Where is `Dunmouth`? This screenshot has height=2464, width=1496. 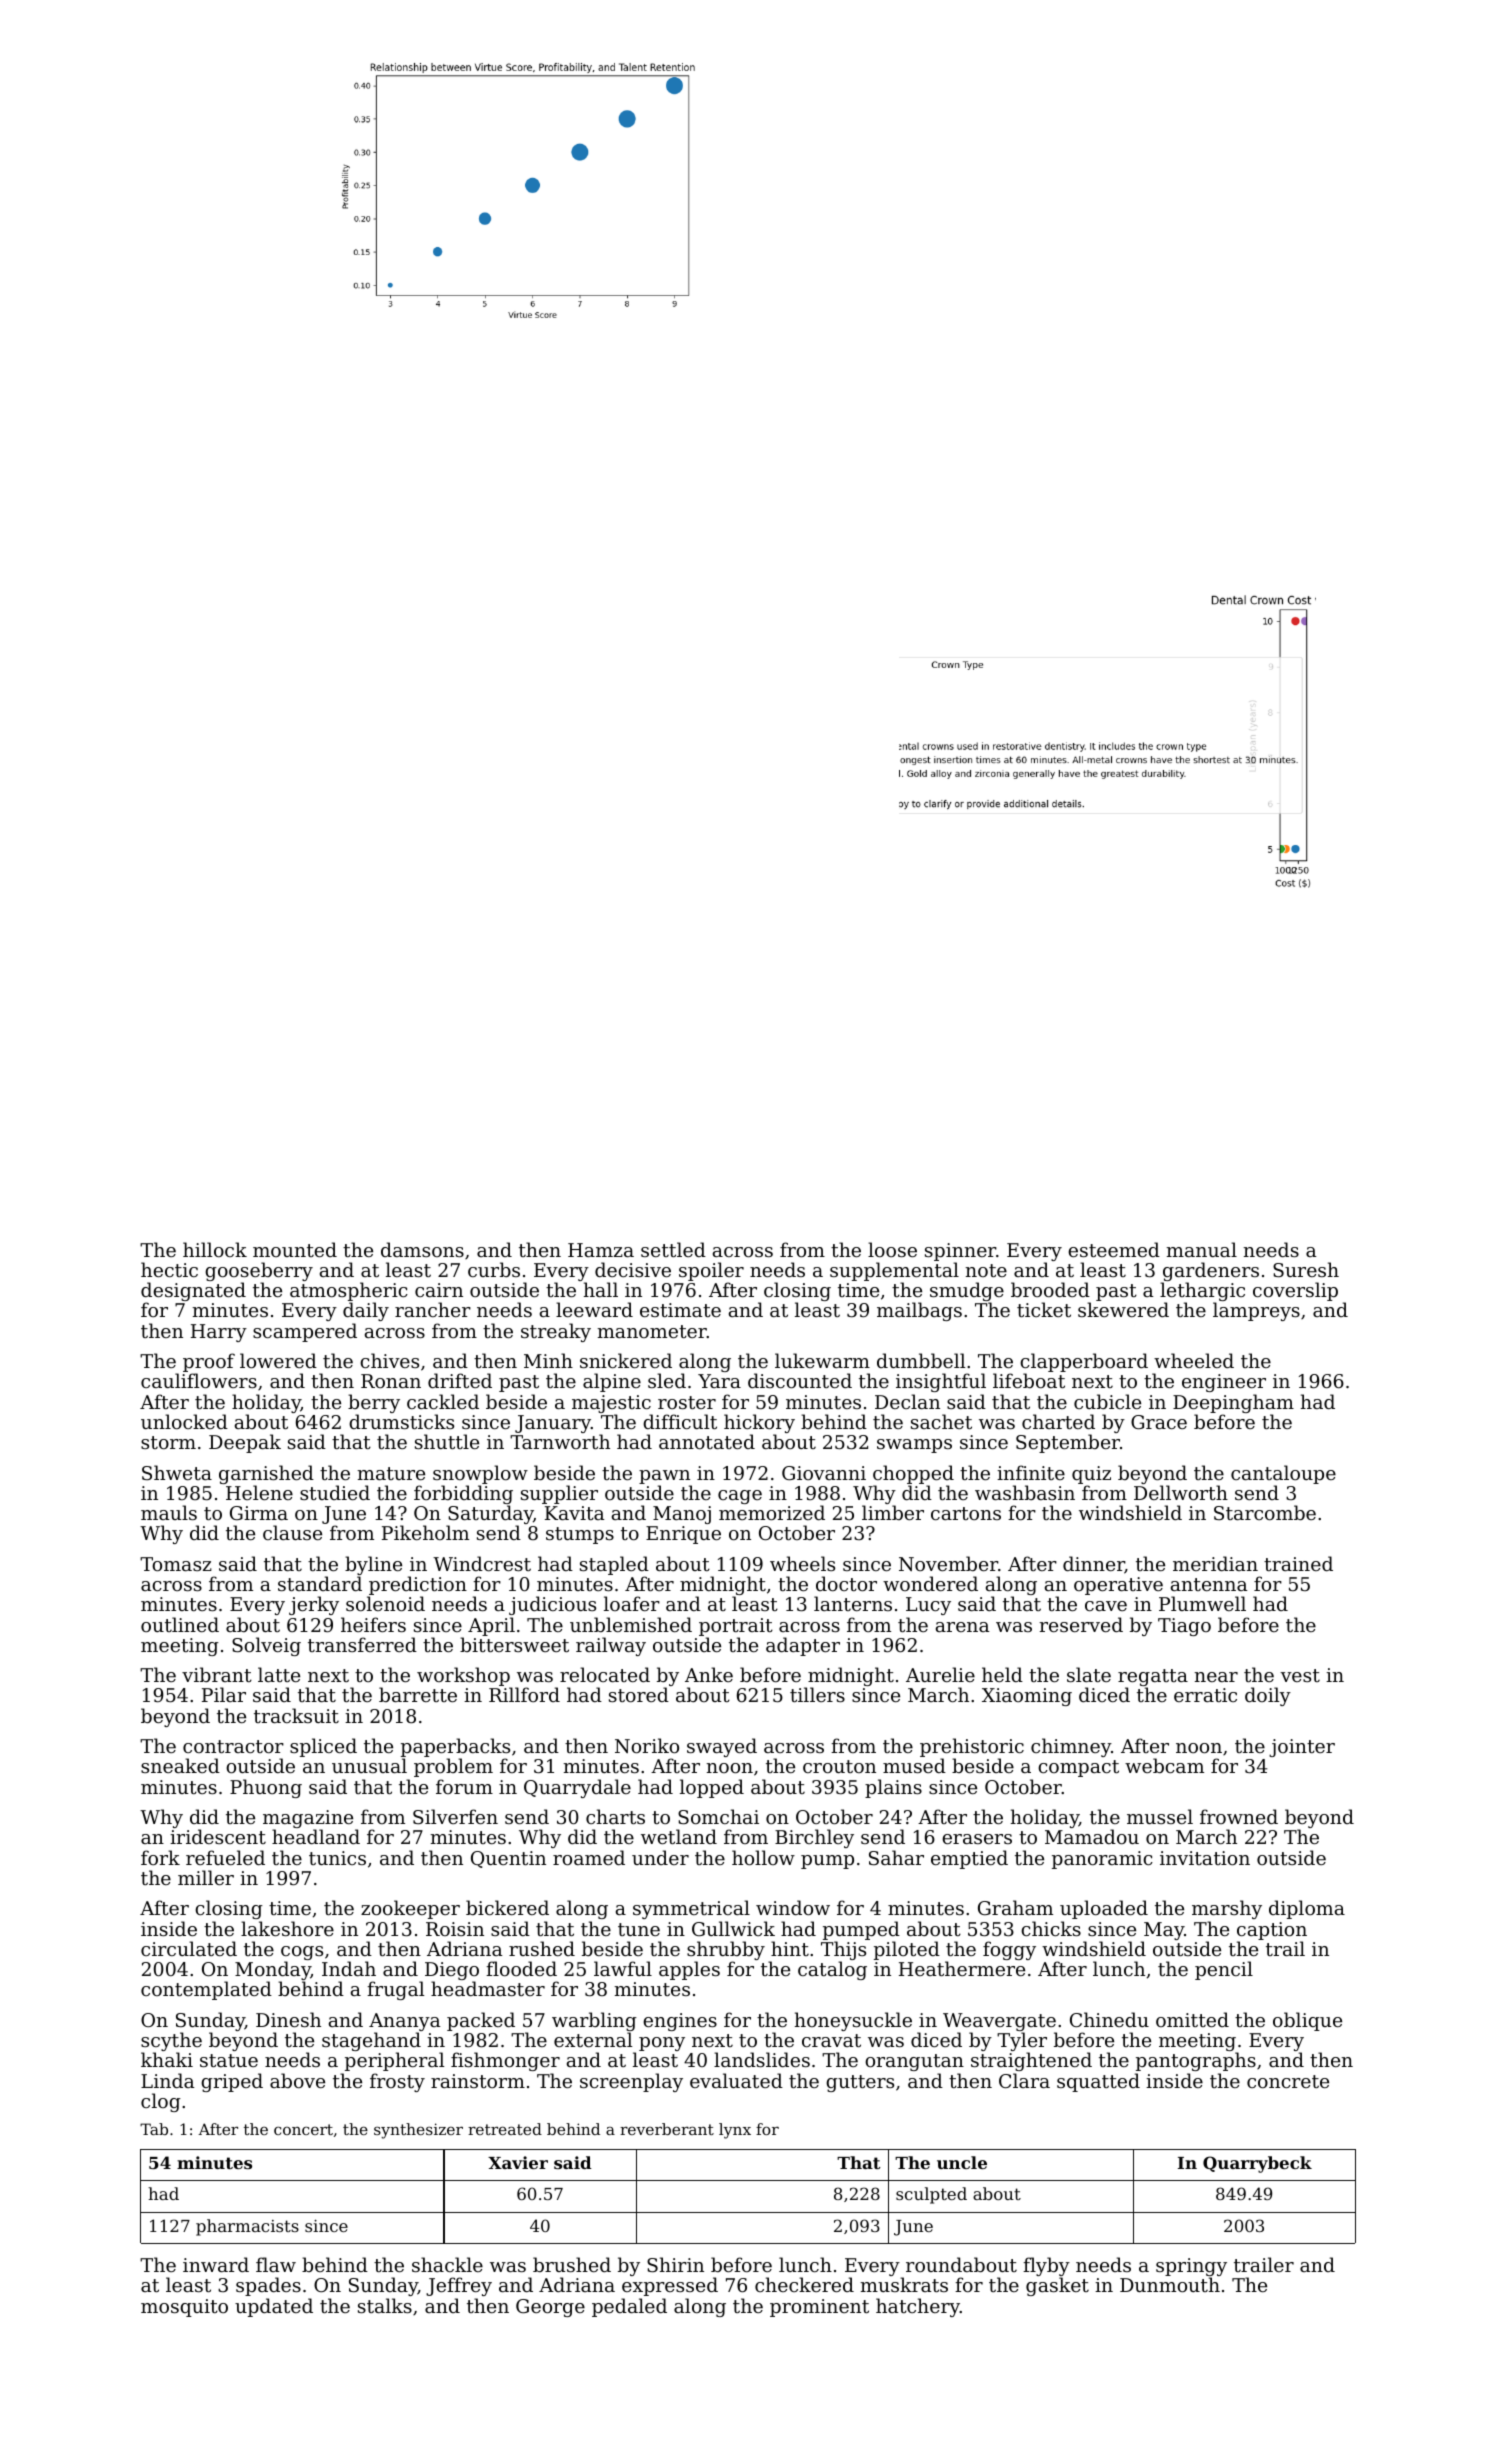 Dunmouth is located at coordinates (1170, 2285).
